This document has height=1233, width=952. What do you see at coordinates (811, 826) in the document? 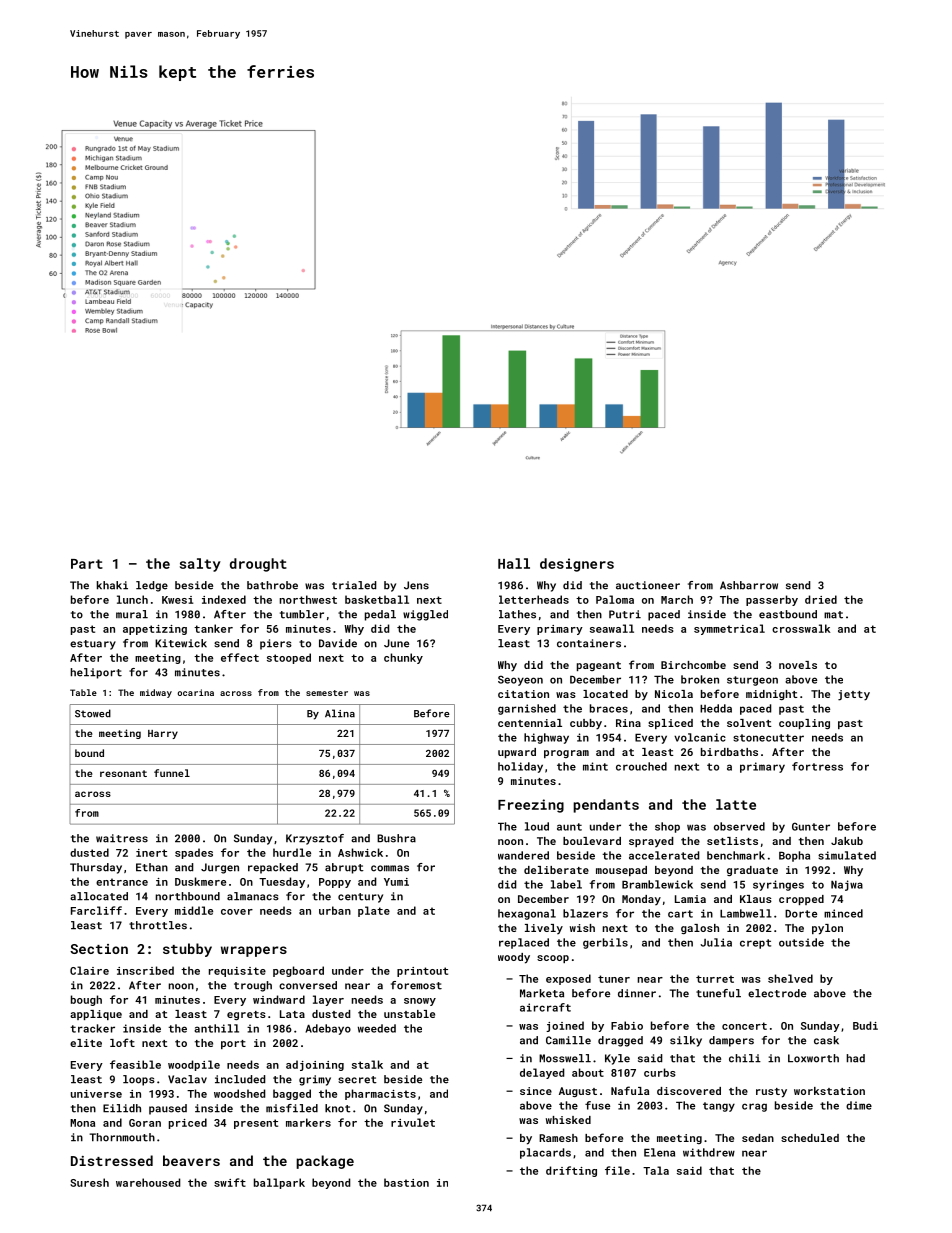
I see `Gunter` at bounding box center [811, 826].
